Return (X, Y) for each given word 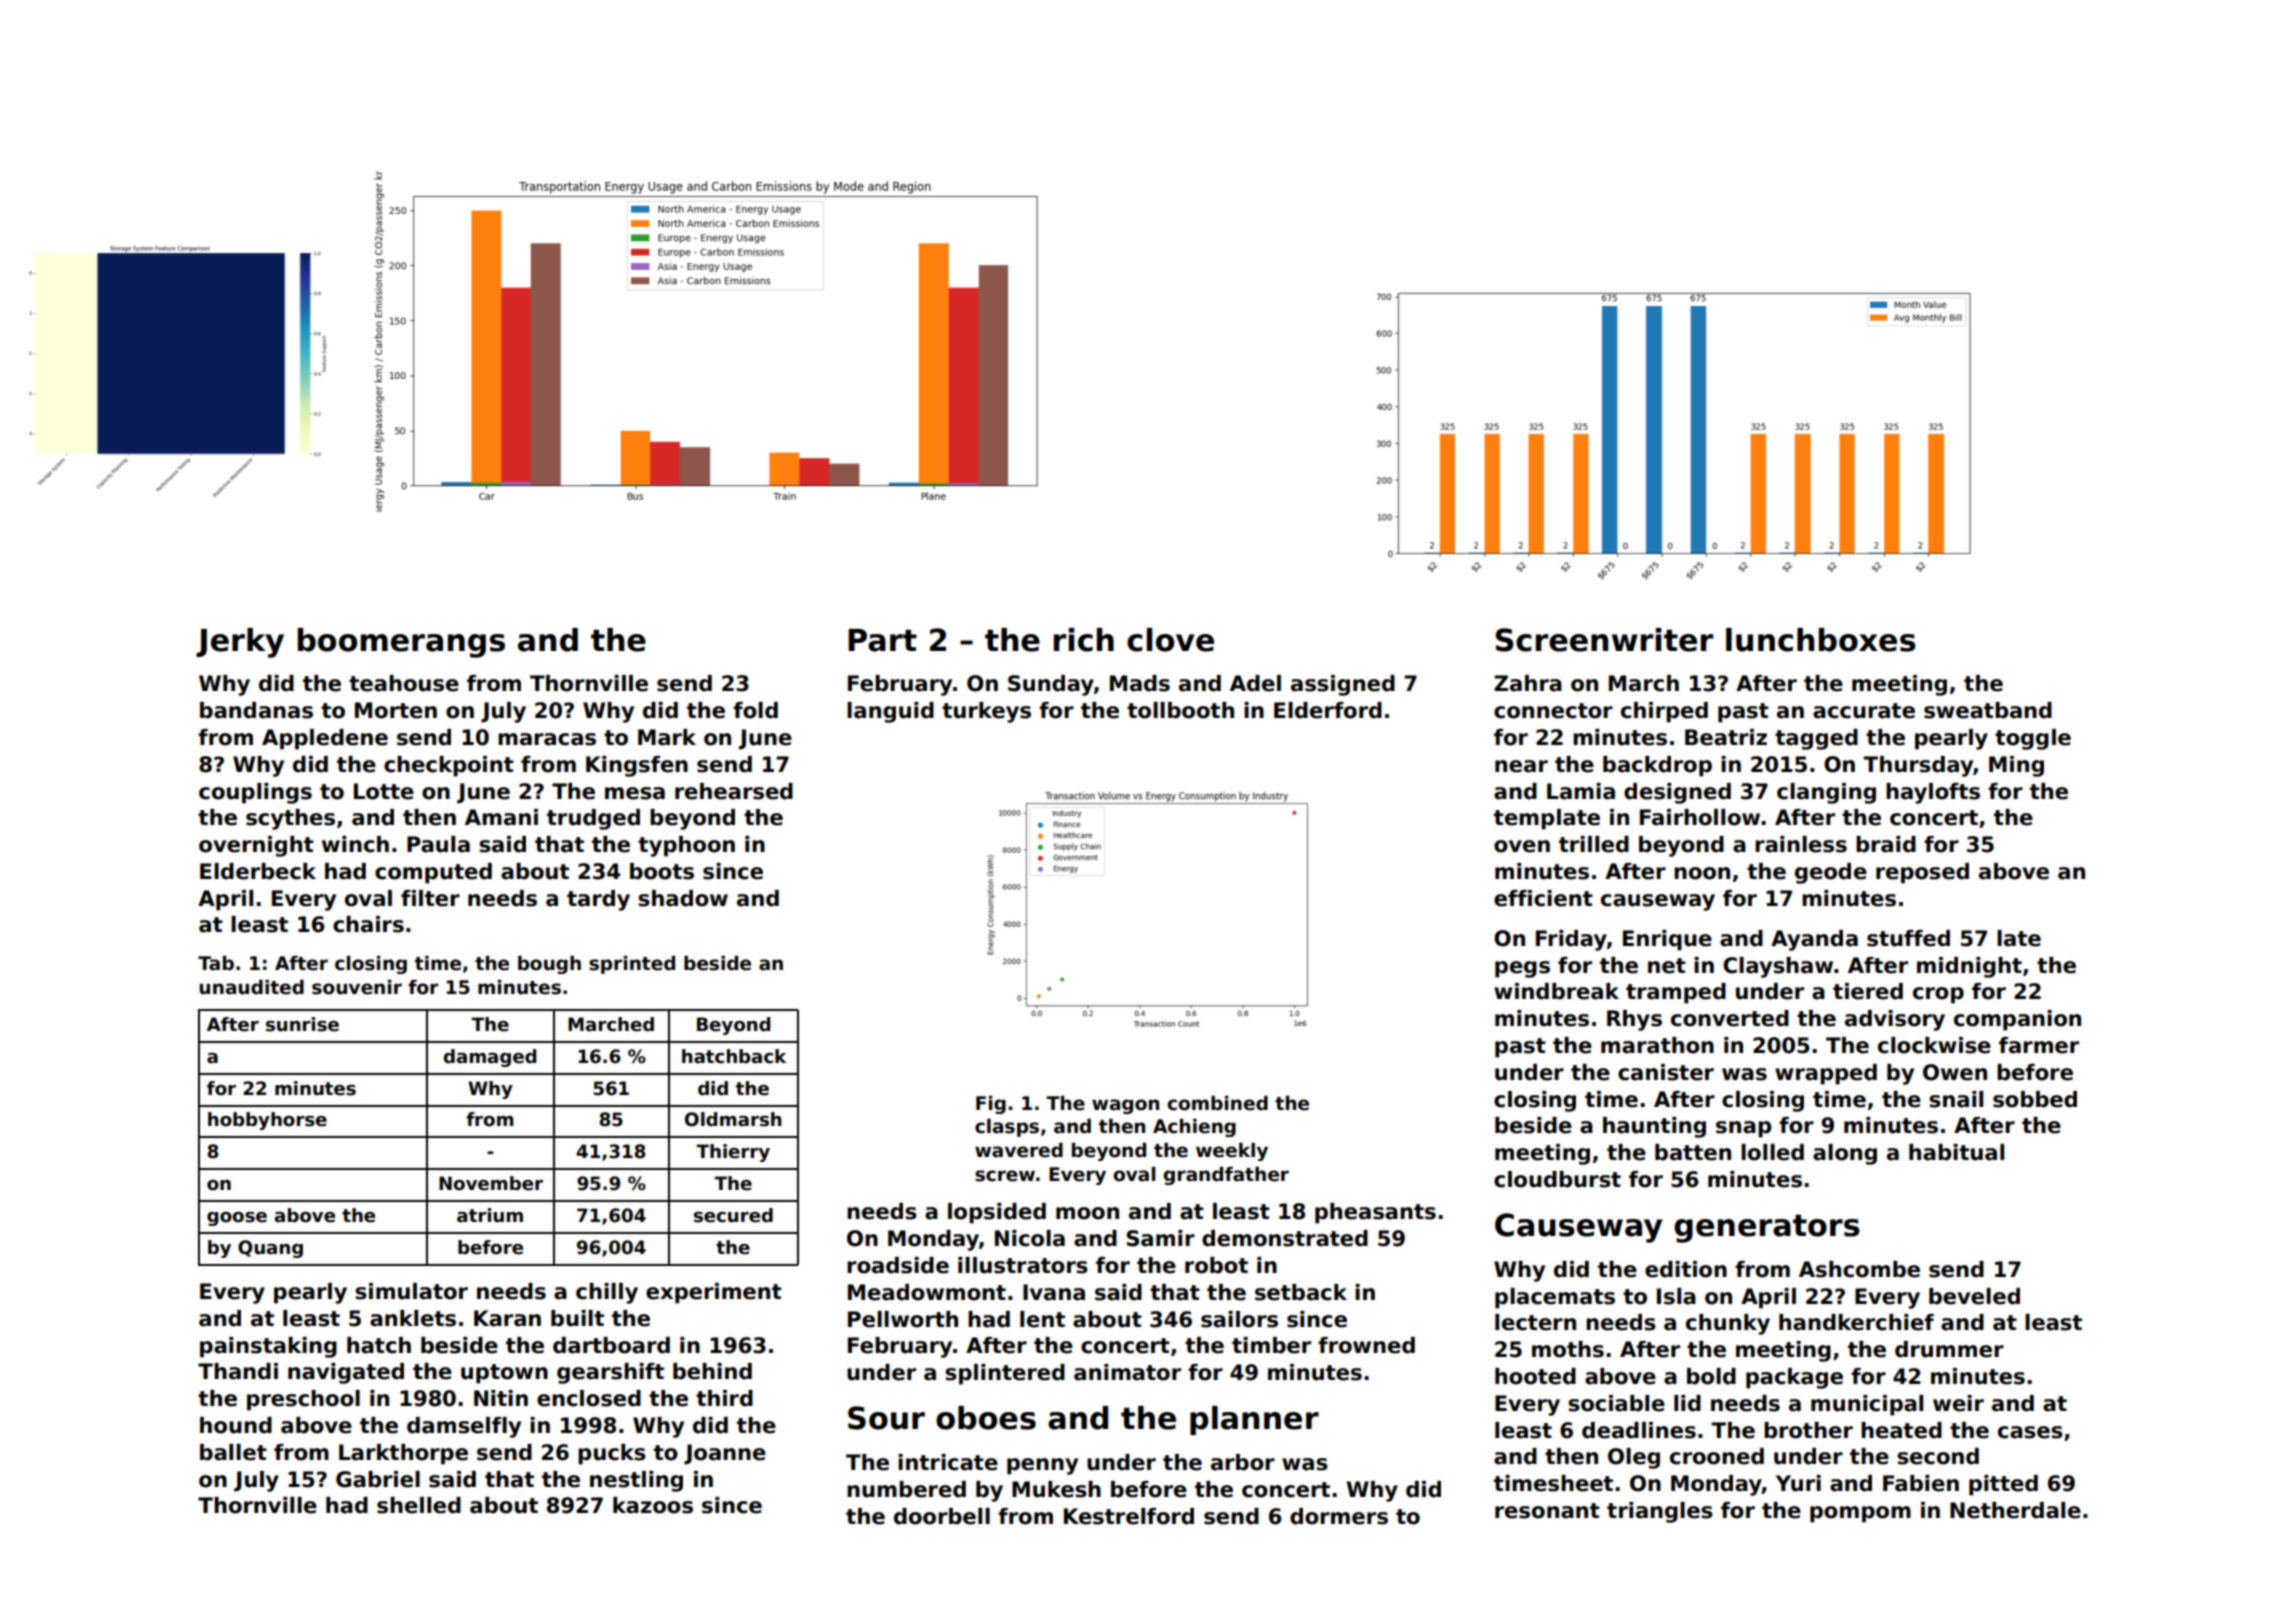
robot (1216, 1265)
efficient (1543, 898)
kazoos (653, 1505)
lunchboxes (1821, 640)
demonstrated (1285, 1238)
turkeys (986, 712)
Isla (1676, 1296)
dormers (1339, 1516)
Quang (270, 1249)
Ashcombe (1859, 1269)
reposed (1922, 873)
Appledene (325, 739)
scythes (290, 819)
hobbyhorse (267, 1121)
